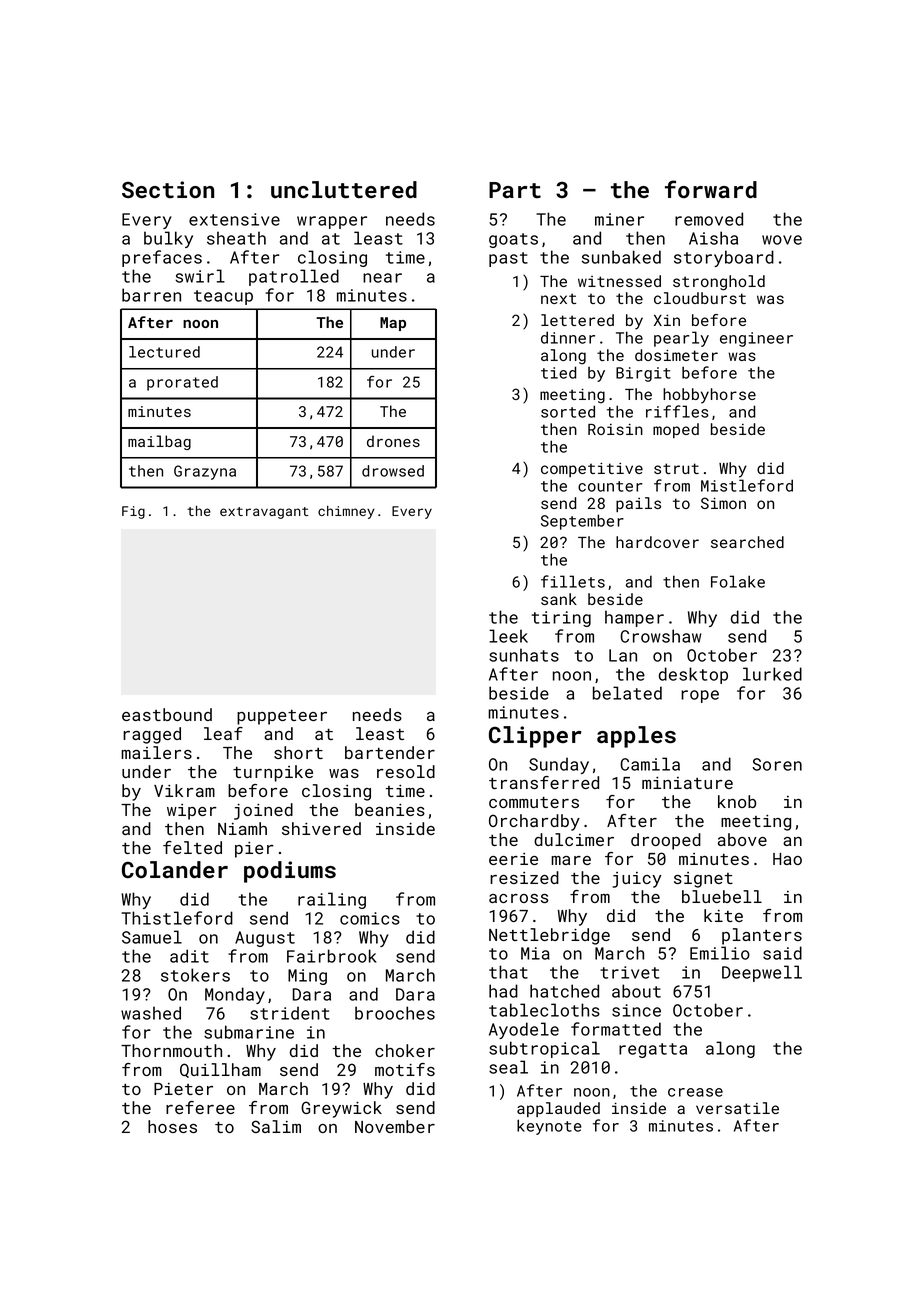 The image size is (924, 1311). I want to click on Part, so click(515, 190).
